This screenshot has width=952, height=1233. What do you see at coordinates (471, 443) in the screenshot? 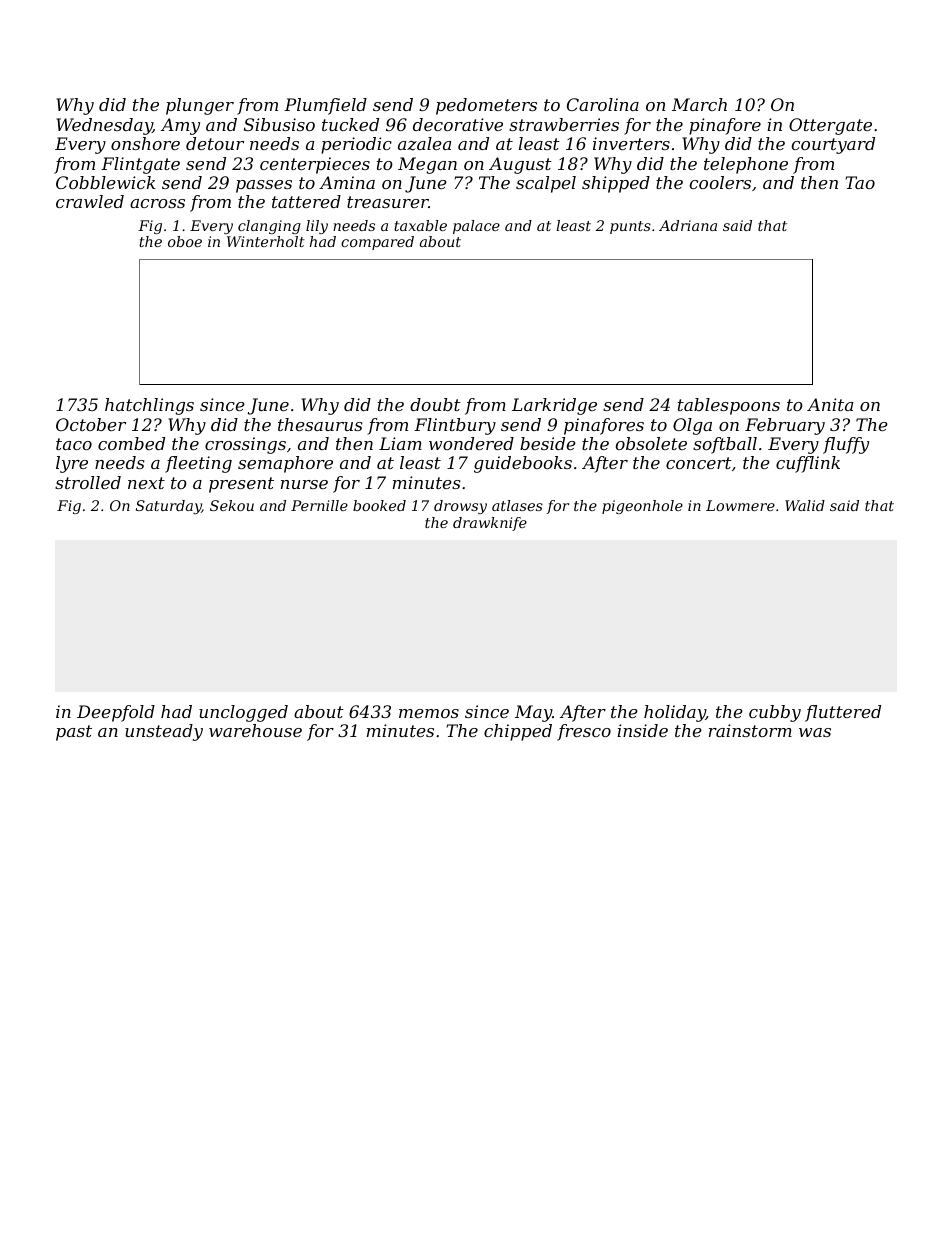
I see `wondered` at bounding box center [471, 443].
